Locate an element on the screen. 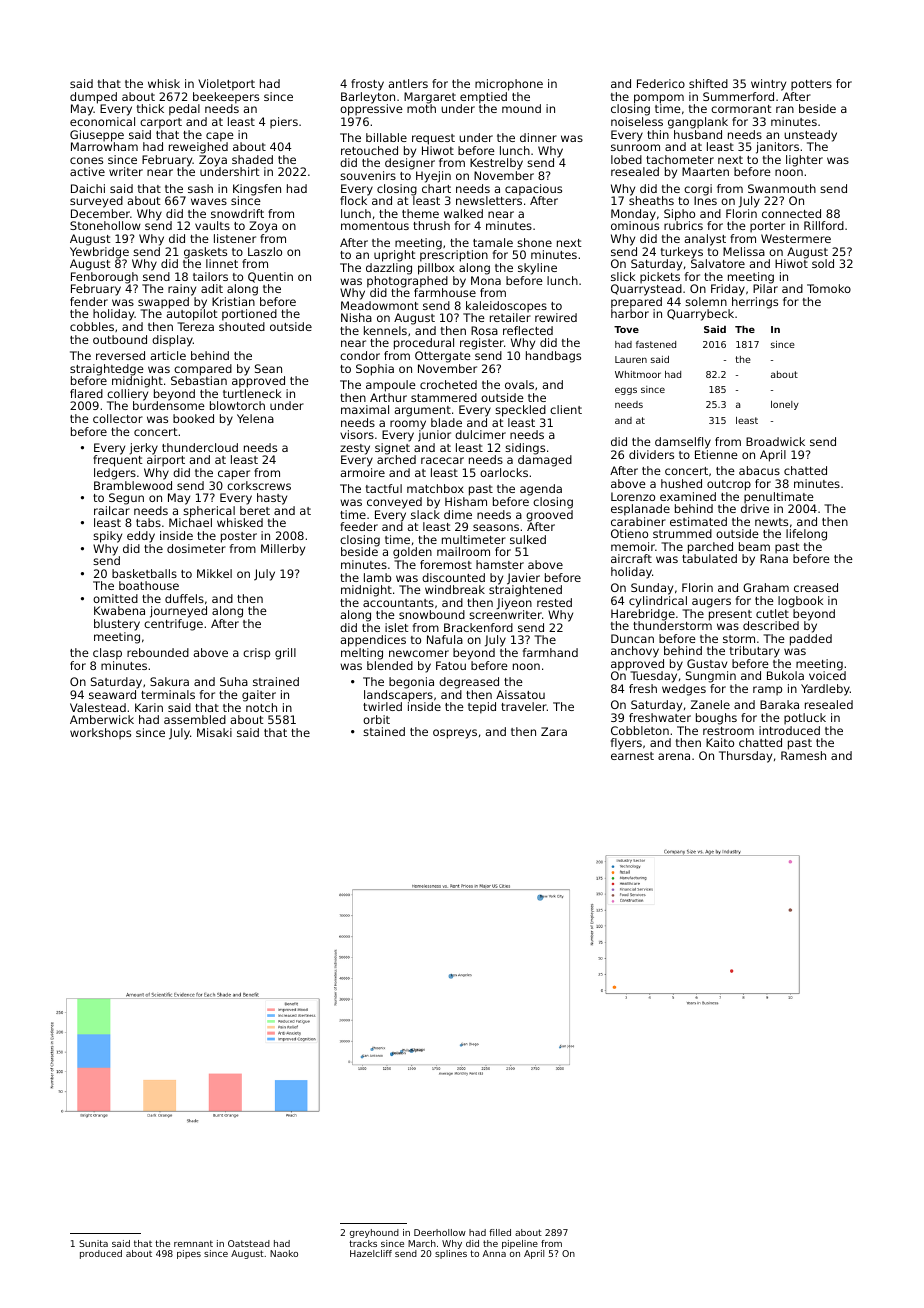 Image resolution: width=924 pixels, height=1308 pixels. arena is located at coordinates (674, 756).
